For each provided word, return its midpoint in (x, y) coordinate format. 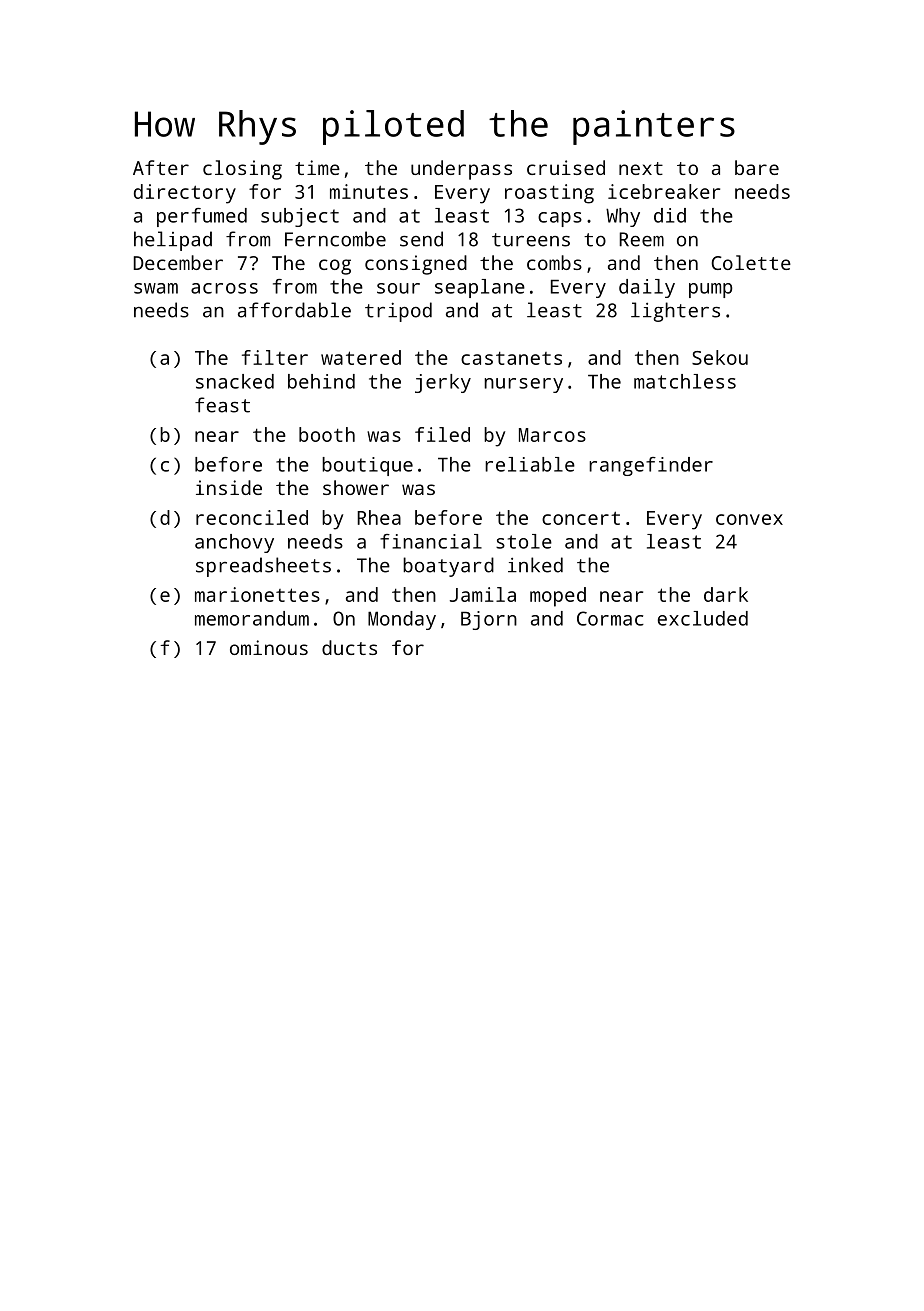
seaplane (480, 288)
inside (229, 487)
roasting (549, 194)
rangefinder (651, 466)
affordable (294, 310)
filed (442, 434)
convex (749, 519)
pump (710, 290)
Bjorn (489, 620)
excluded (703, 618)
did (670, 215)
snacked (235, 381)
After (161, 167)
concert (581, 518)
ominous (269, 647)
